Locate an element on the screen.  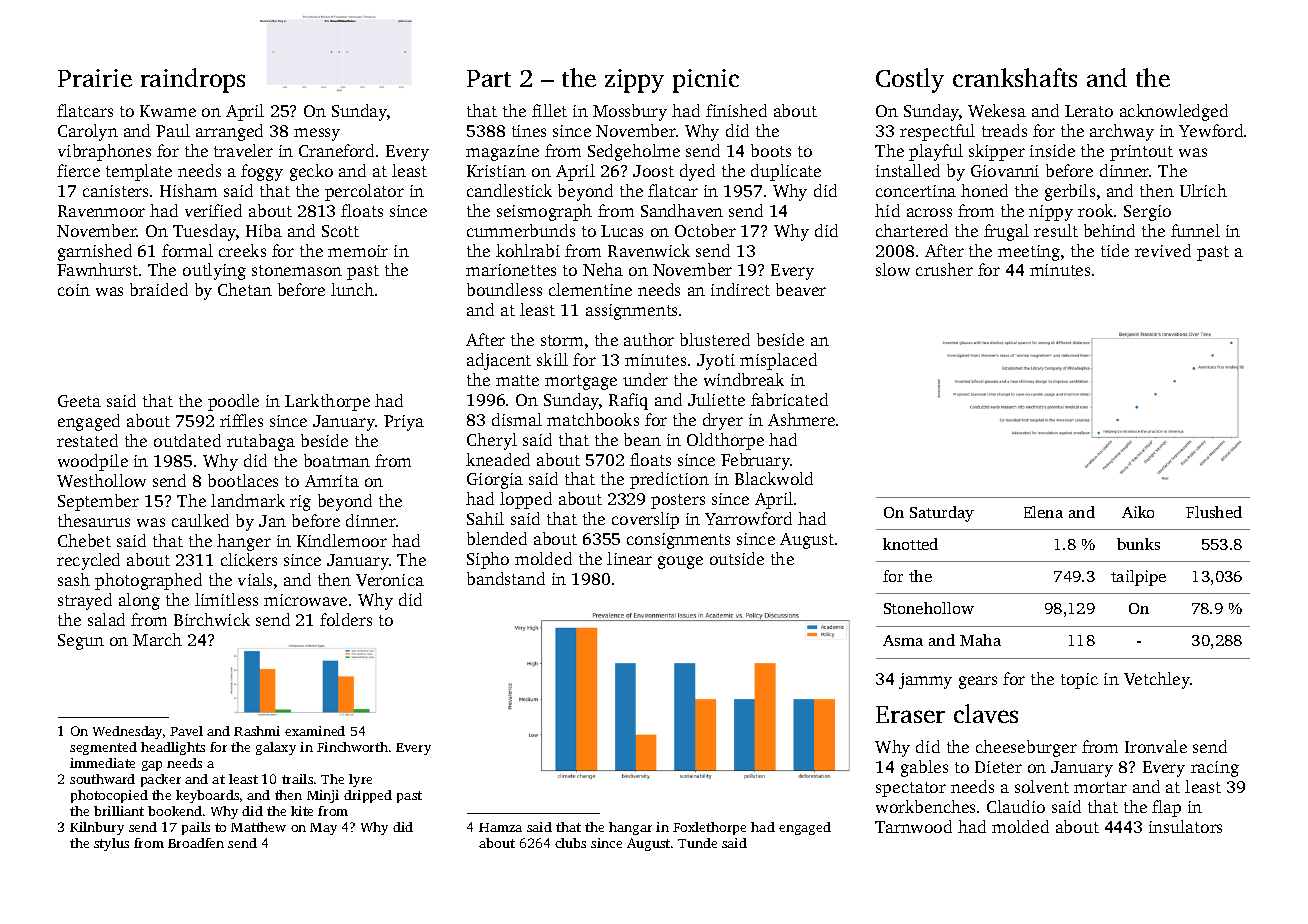
raindrops is located at coordinates (193, 80).
